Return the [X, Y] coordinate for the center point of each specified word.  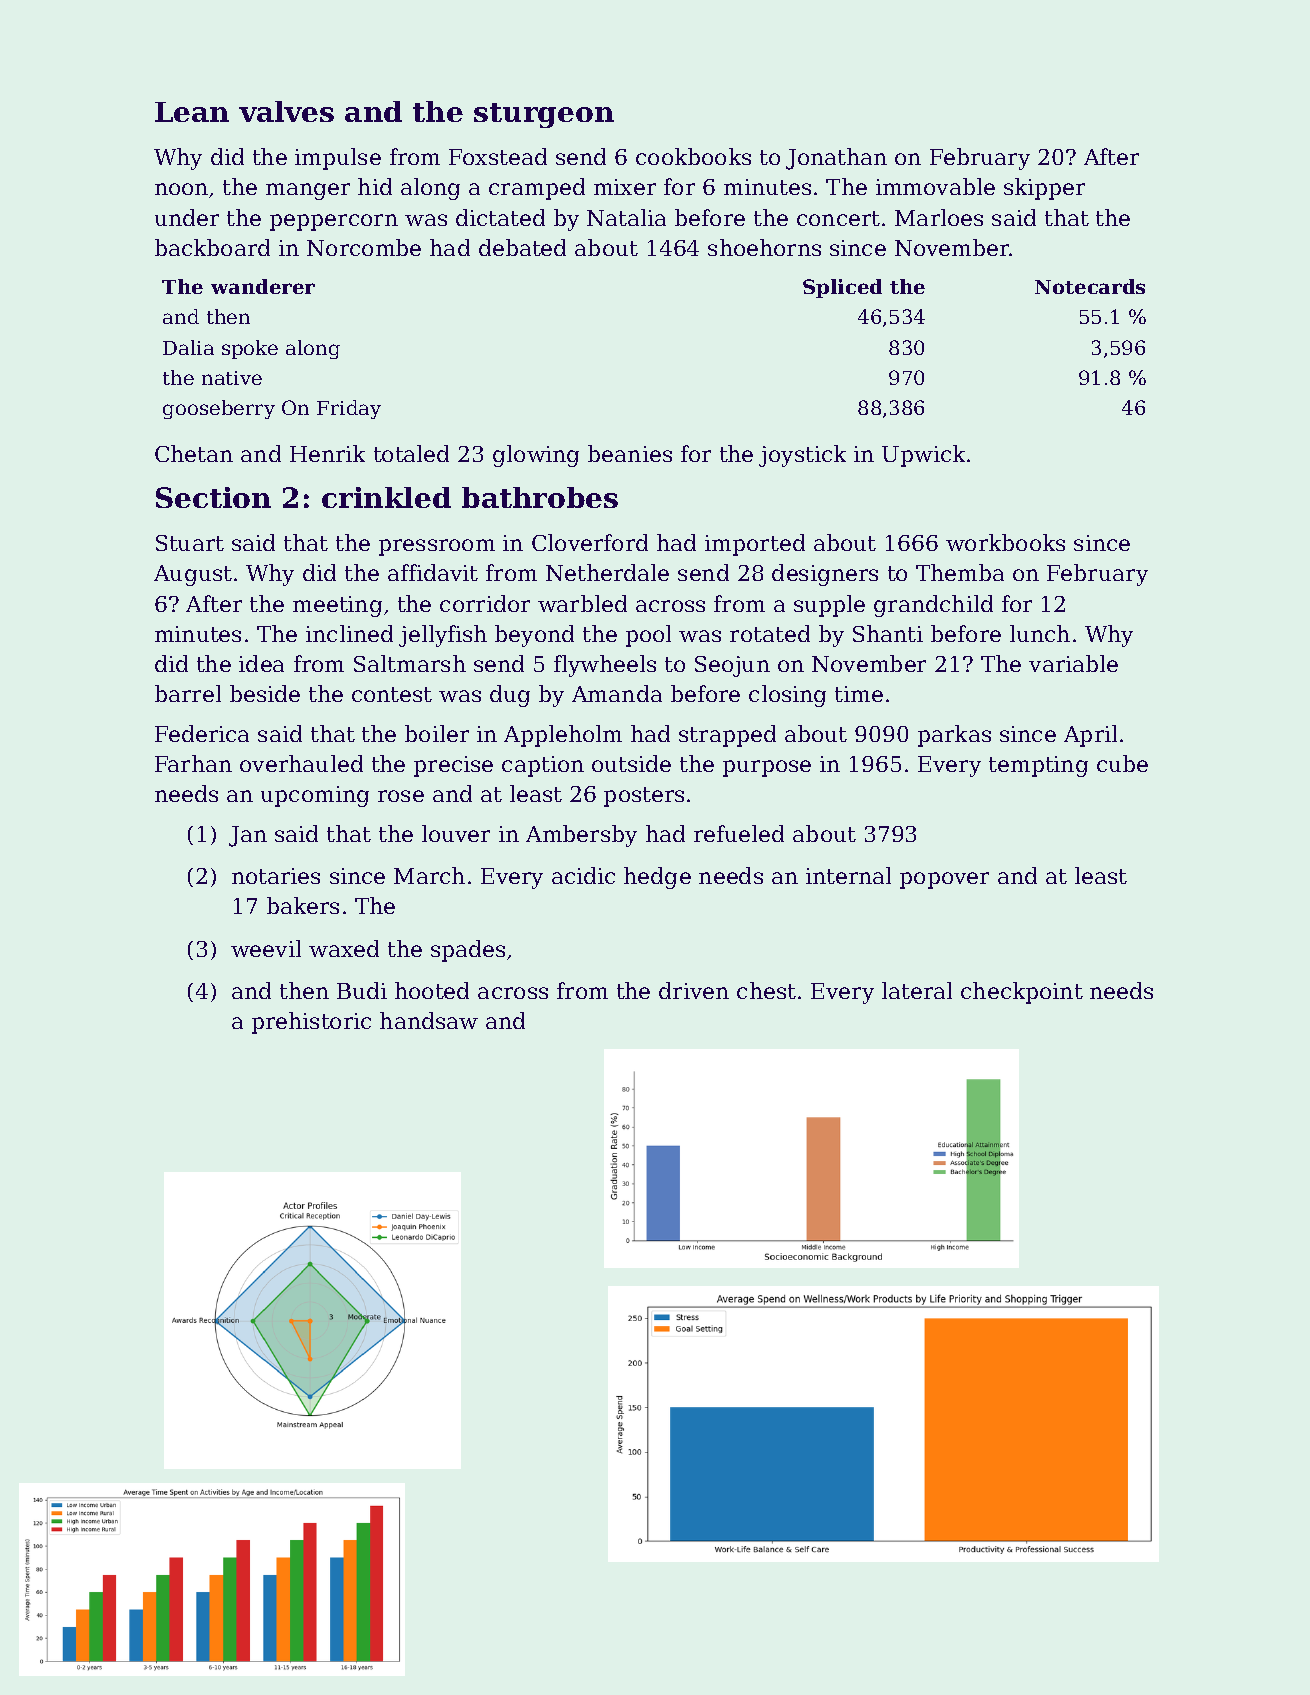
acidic [583, 875]
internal [848, 875]
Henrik [327, 453]
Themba [960, 572]
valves [286, 111]
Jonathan [836, 159]
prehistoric [311, 1023]
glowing [536, 456]
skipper [1044, 189]
